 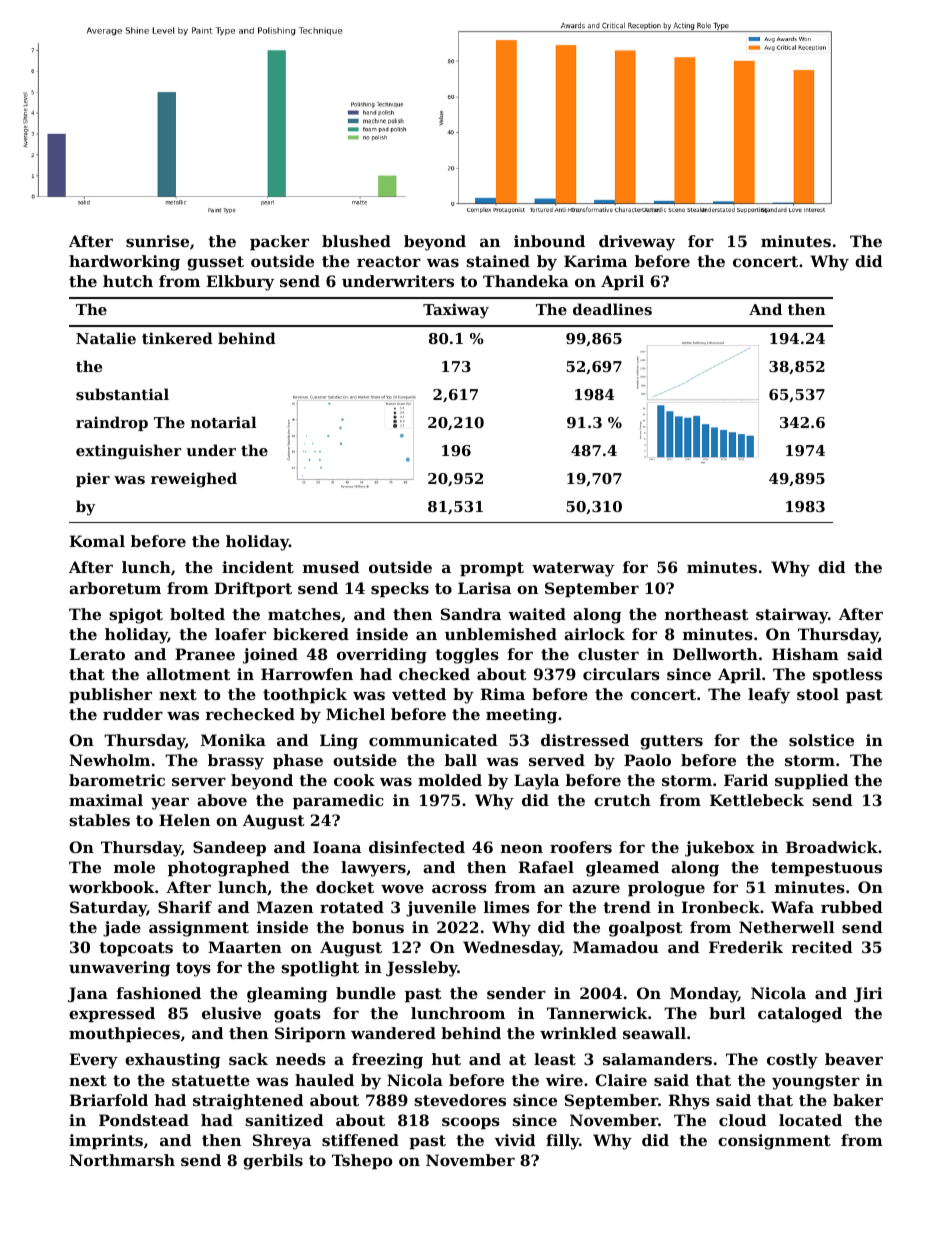 What do you see at coordinates (197, 614) in the screenshot?
I see `bolted` at bounding box center [197, 614].
